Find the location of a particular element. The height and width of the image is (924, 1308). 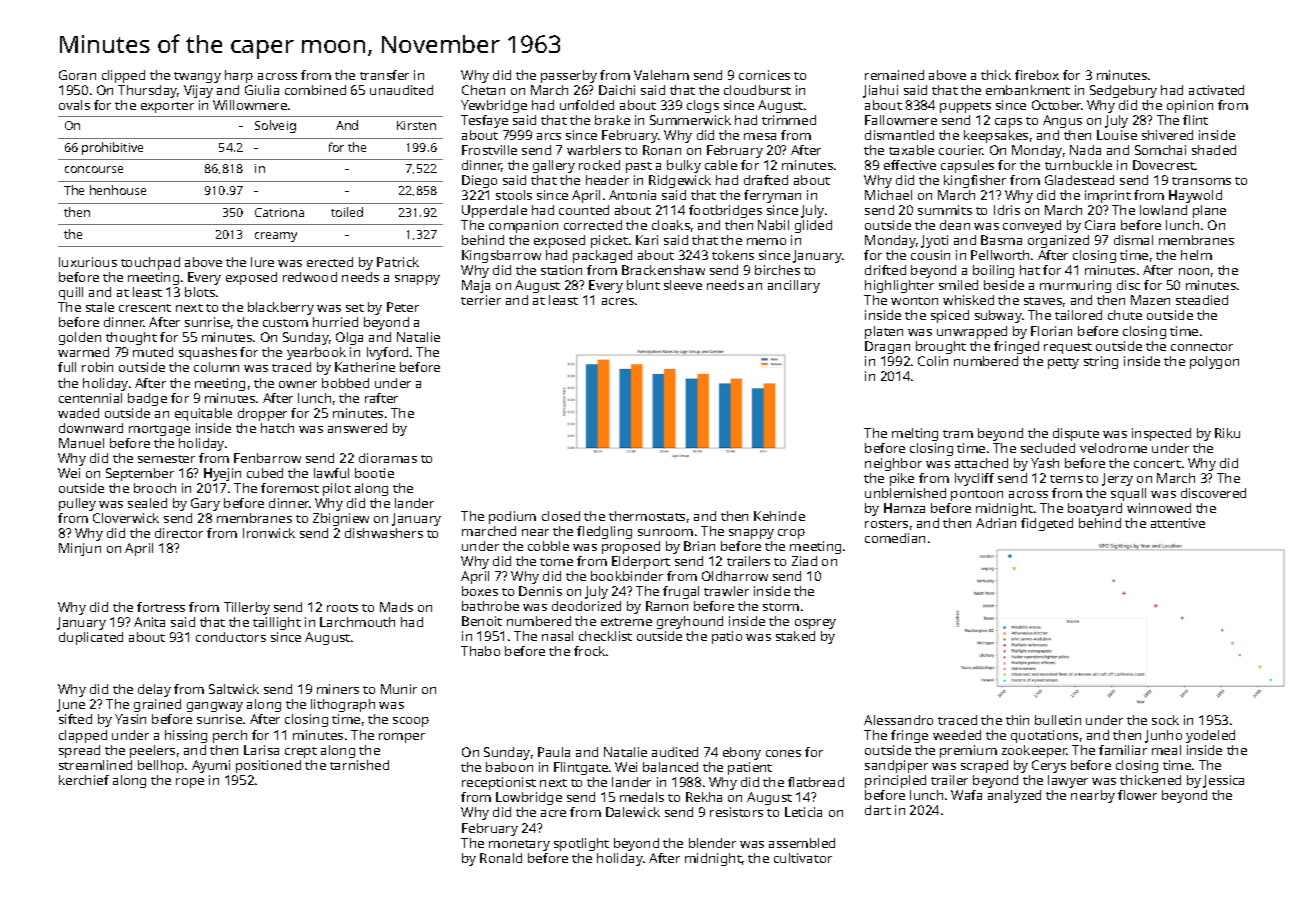

Florian is located at coordinates (1051, 331).
